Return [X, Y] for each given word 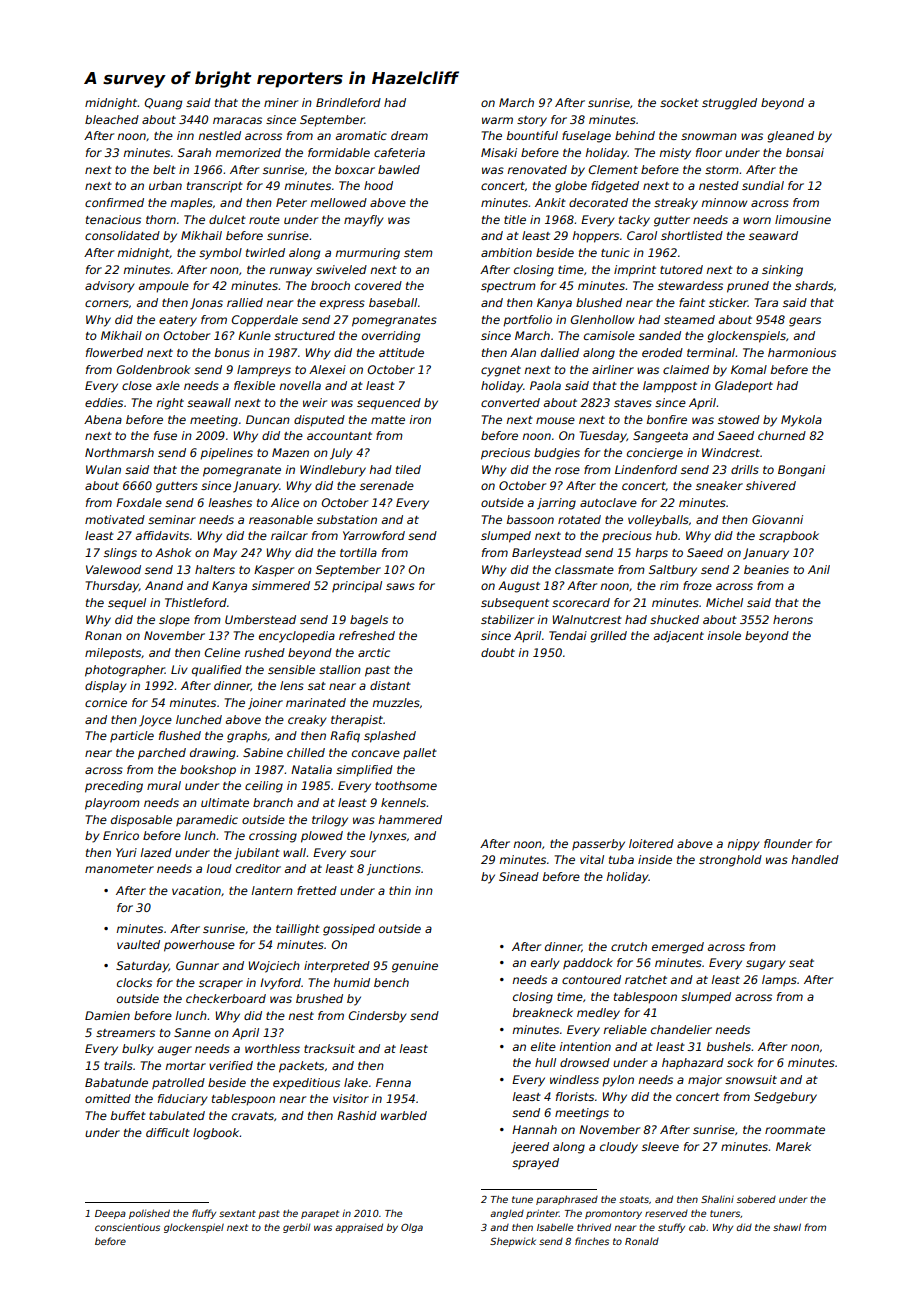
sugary [766, 965]
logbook [216, 1134]
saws [400, 586]
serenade [387, 485]
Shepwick [513, 1242]
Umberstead [260, 619]
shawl [787, 1227]
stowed [739, 419]
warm [497, 120]
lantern [272, 890]
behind [635, 135]
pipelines [226, 454]
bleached [112, 119]
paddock [588, 964]
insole [724, 635]
